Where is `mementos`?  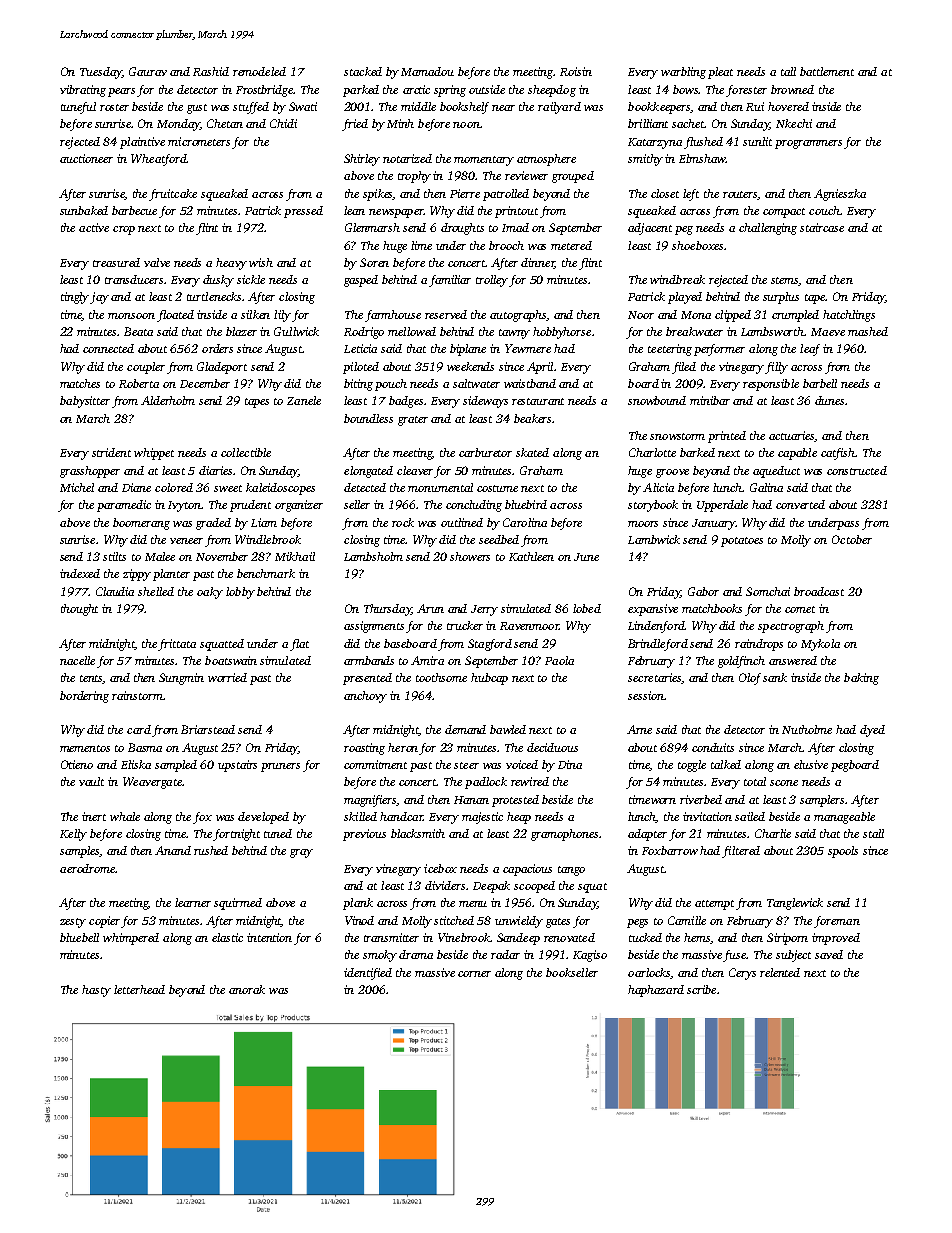 mementos is located at coordinates (85, 748).
